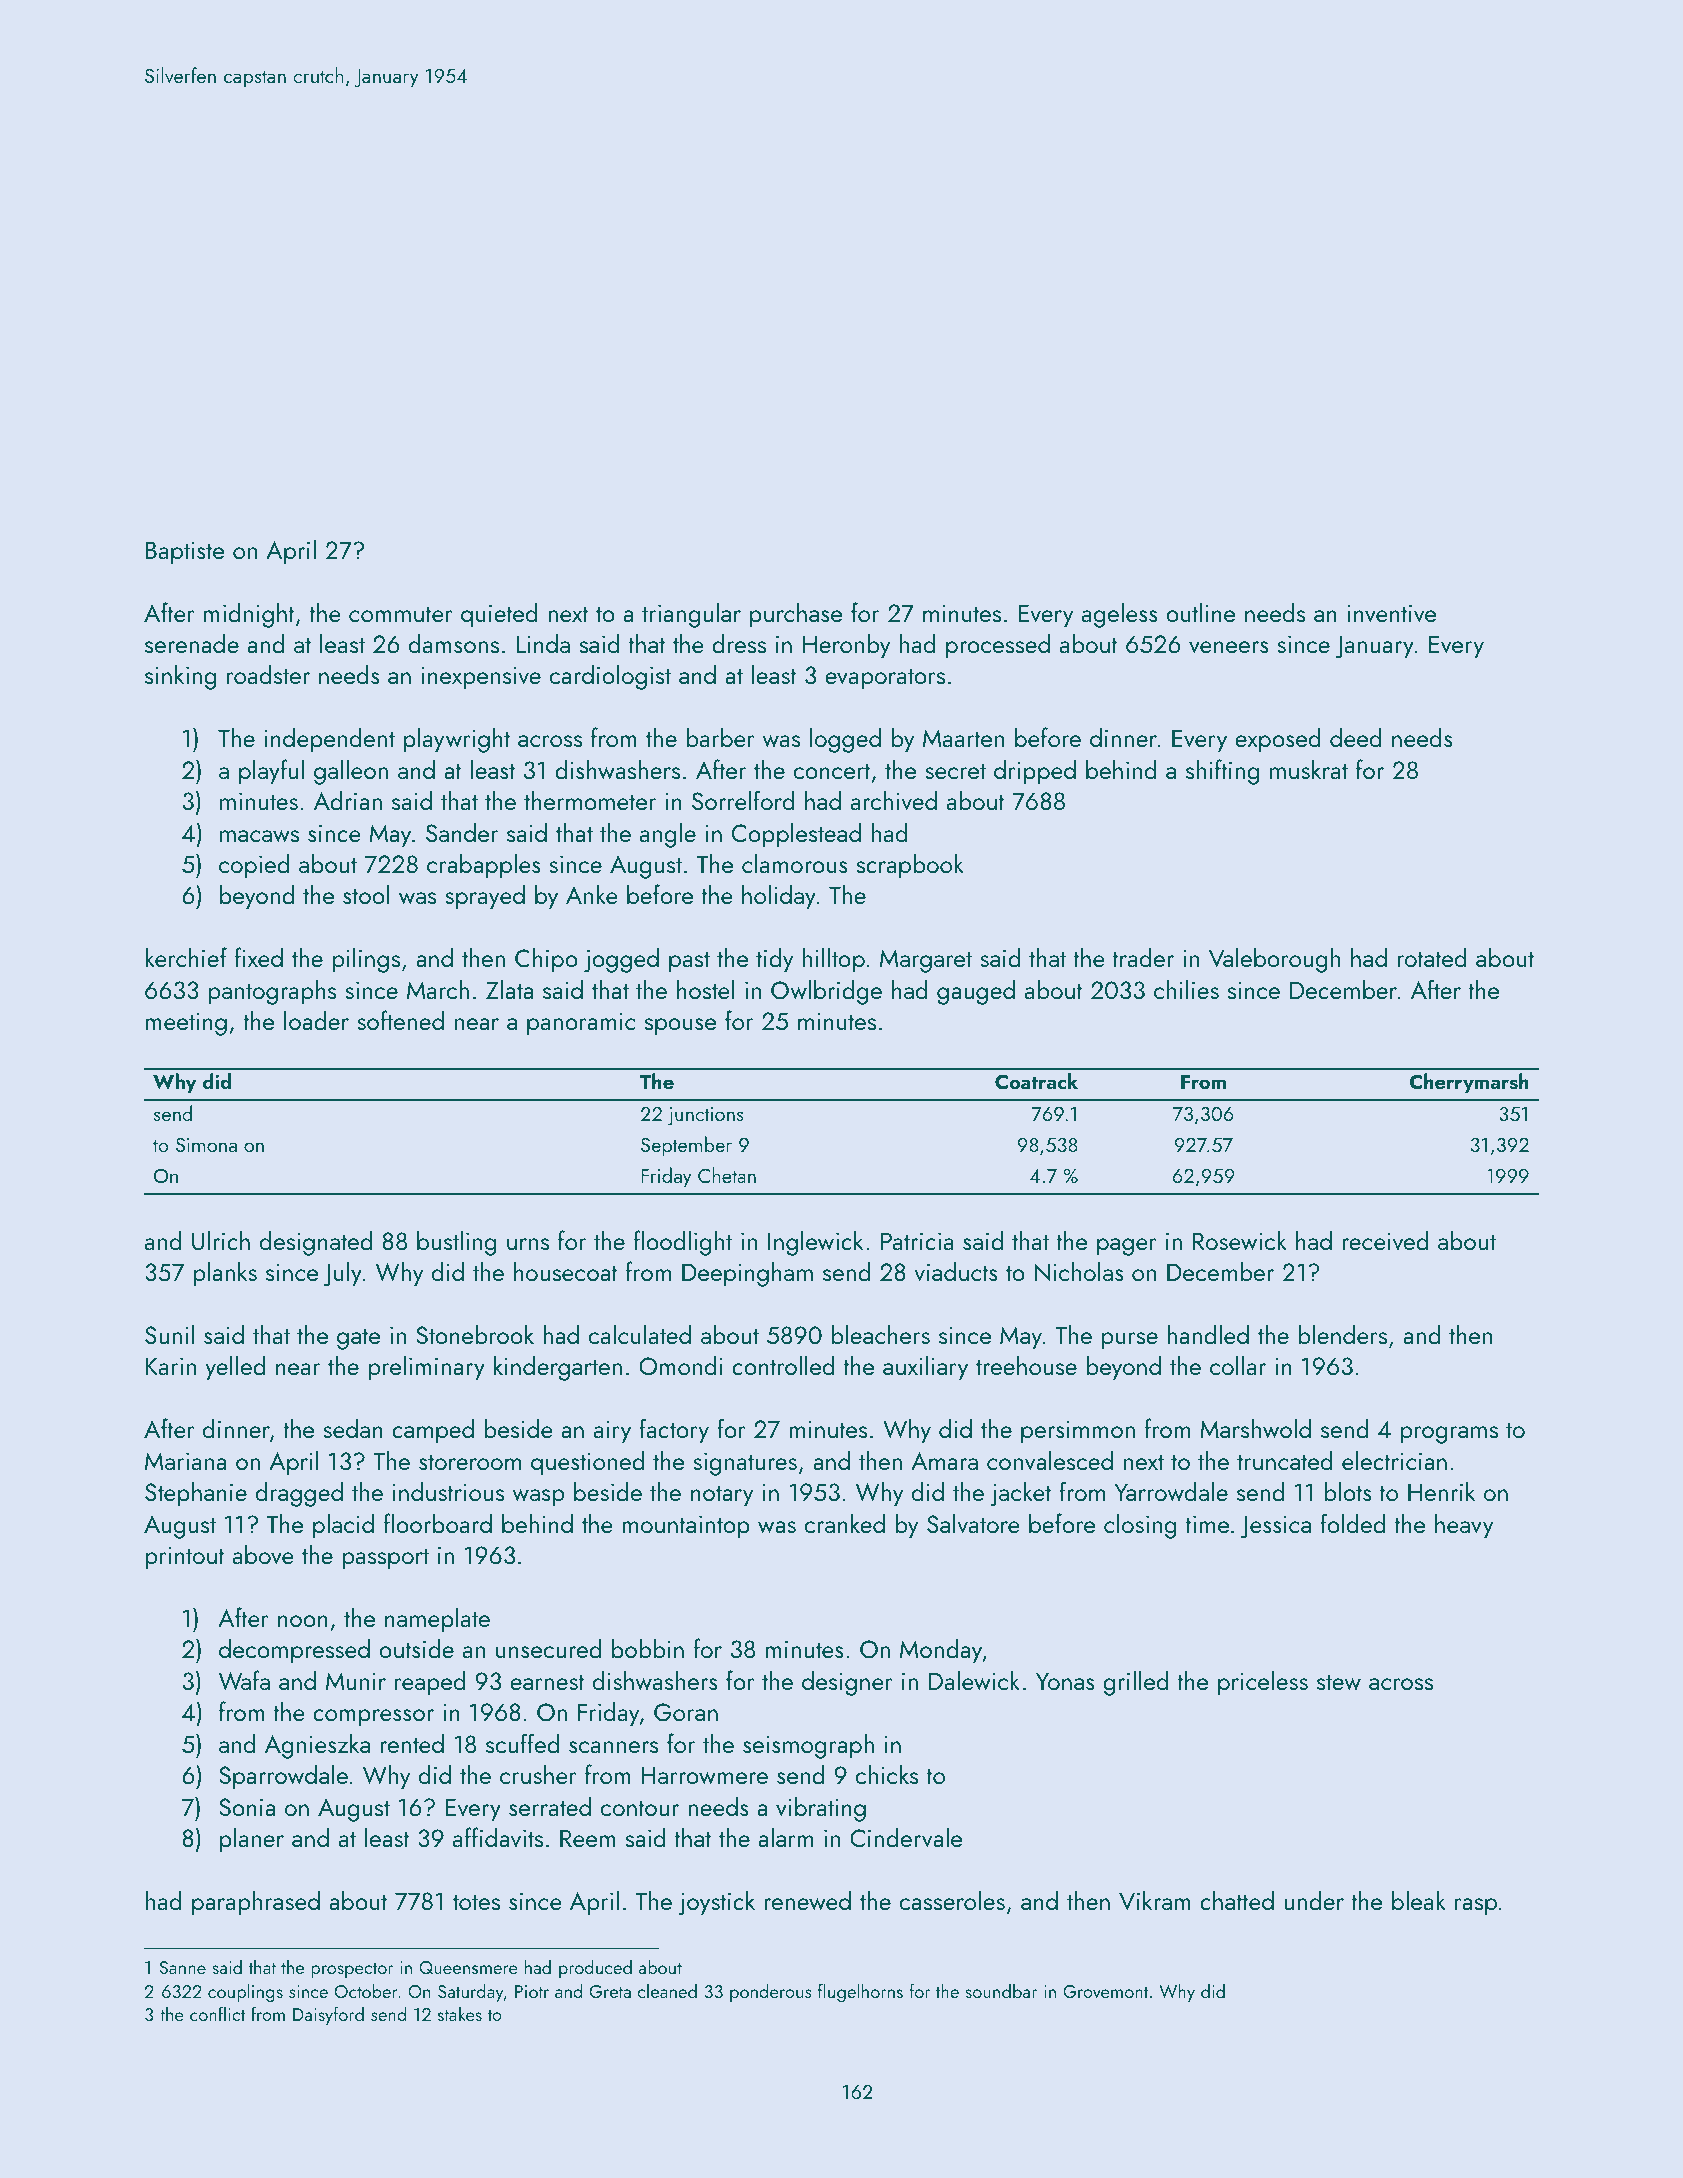 The height and width of the screenshot is (2178, 1683). Describe the element at coordinates (1001, 1991) in the screenshot. I see `soundbar` at that location.
